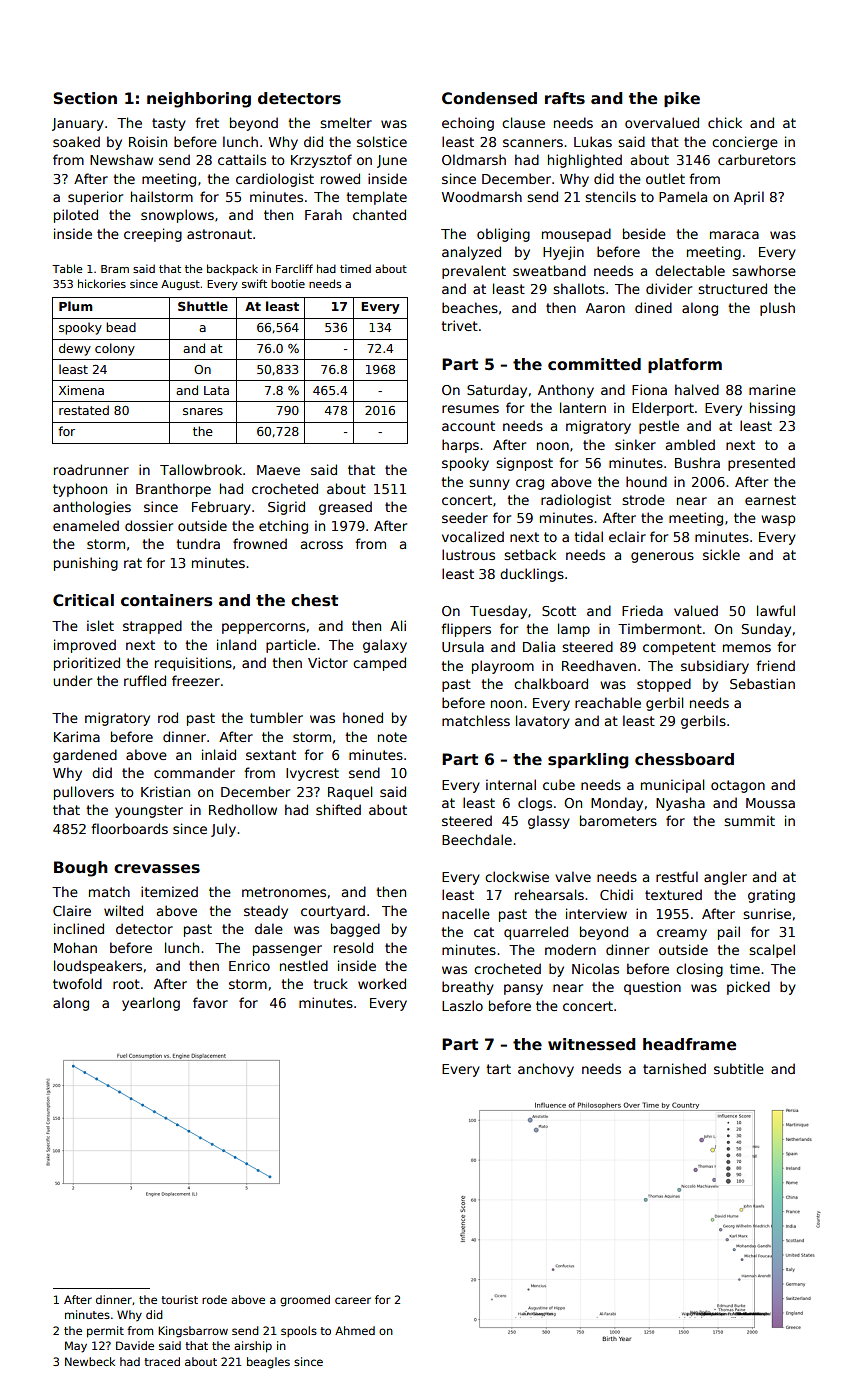 Image resolution: width=849 pixels, height=1400 pixels. What do you see at coordinates (772, 389) in the page?
I see `marine` at bounding box center [772, 389].
